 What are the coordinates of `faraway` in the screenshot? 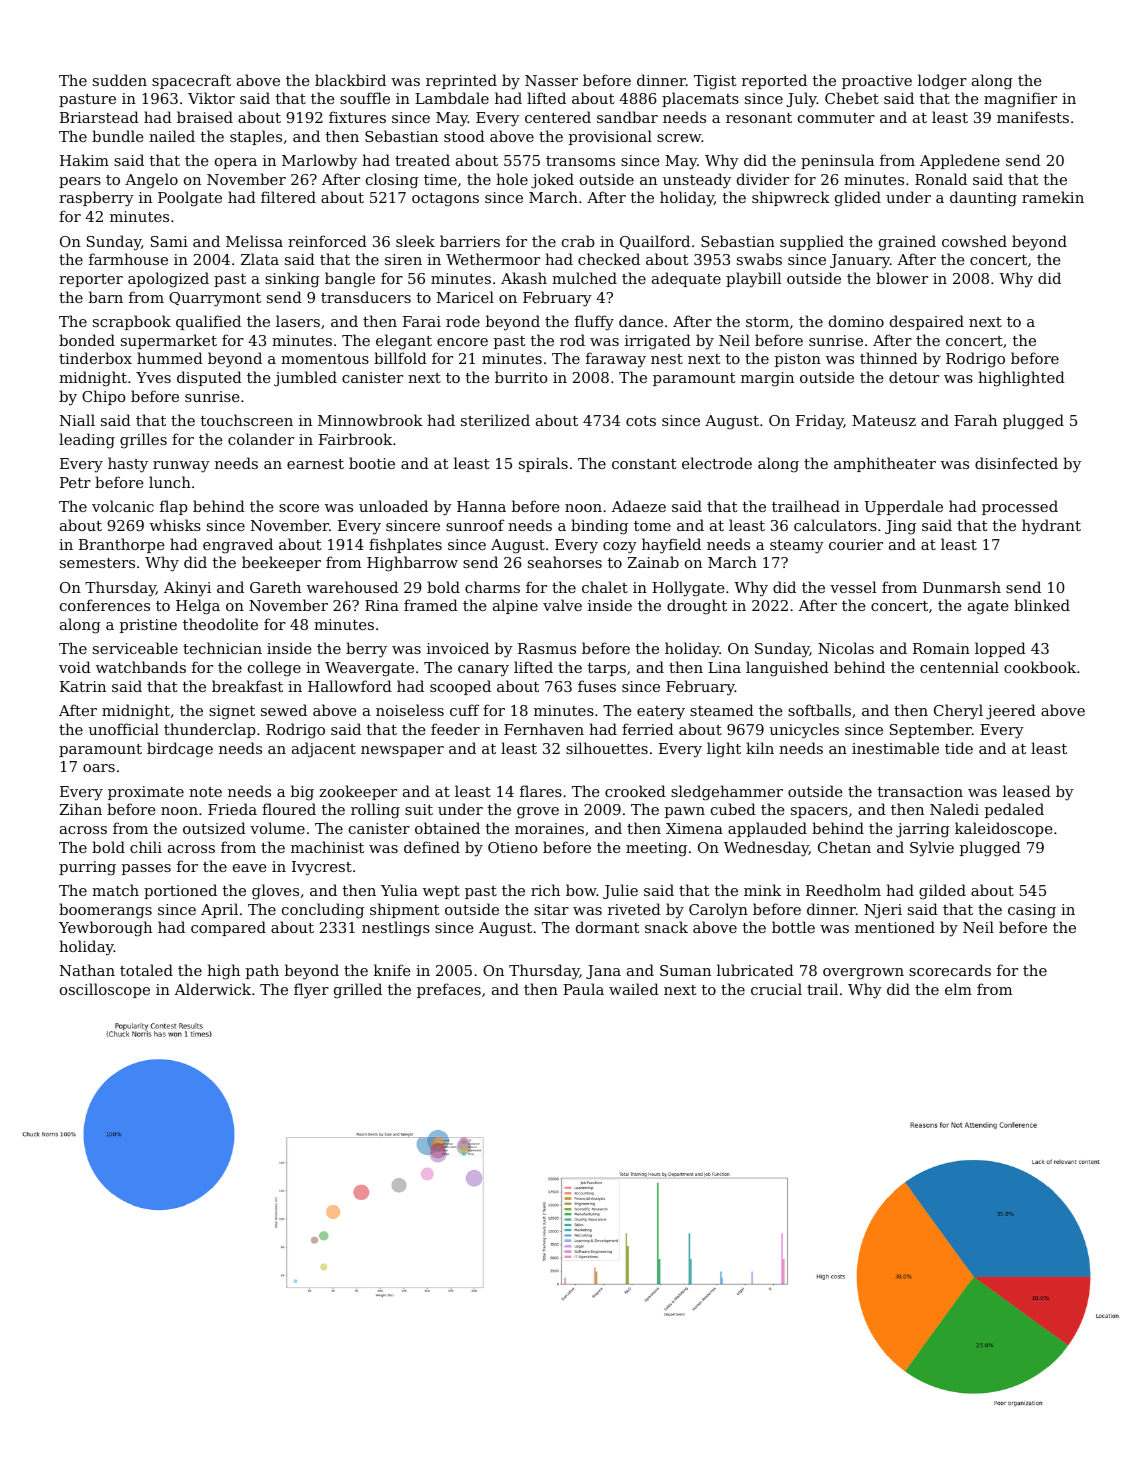 It's located at (616, 360).
